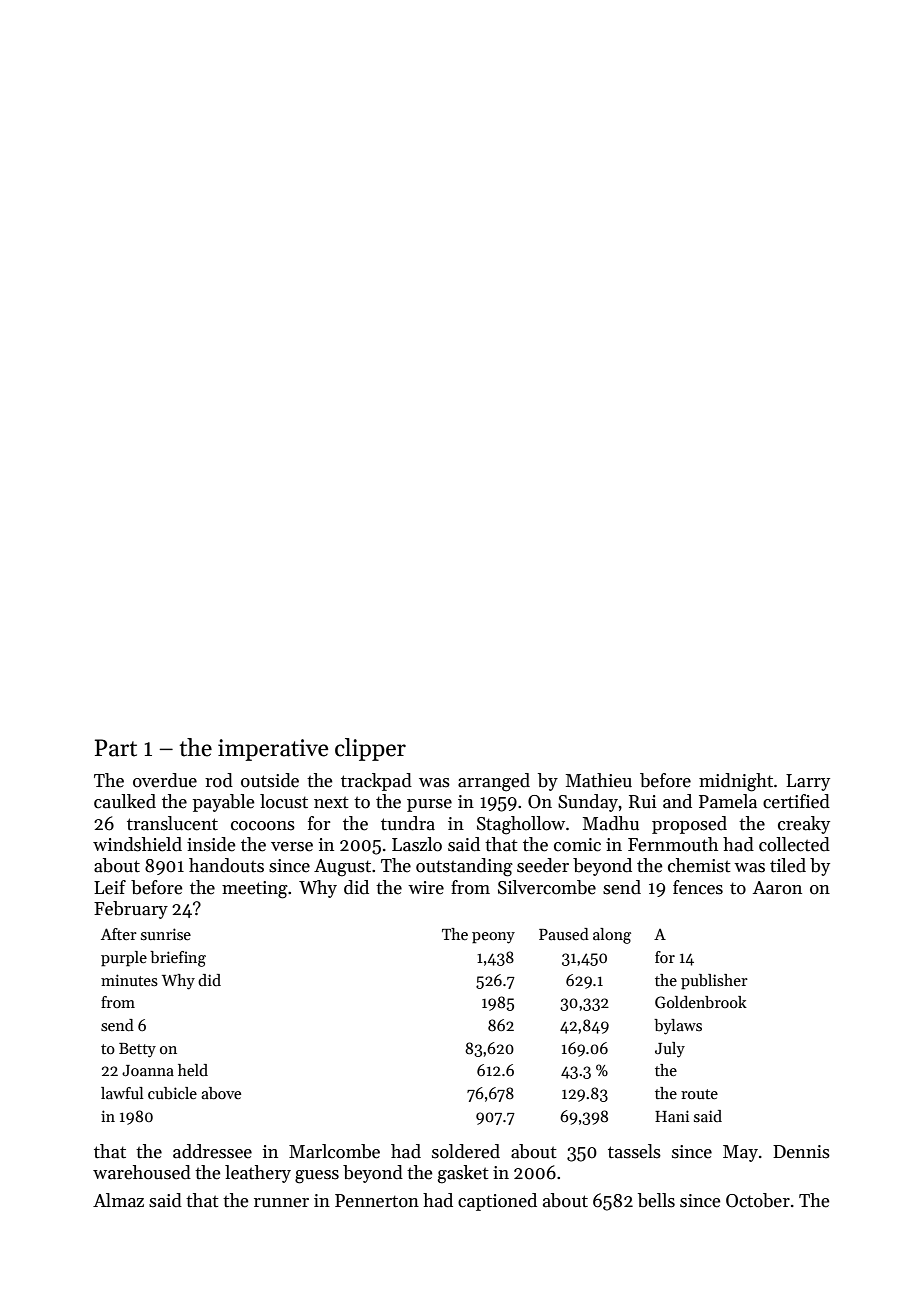 The image size is (924, 1308). Describe the element at coordinates (116, 748) in the screenshot. I see `Part` at that location.
